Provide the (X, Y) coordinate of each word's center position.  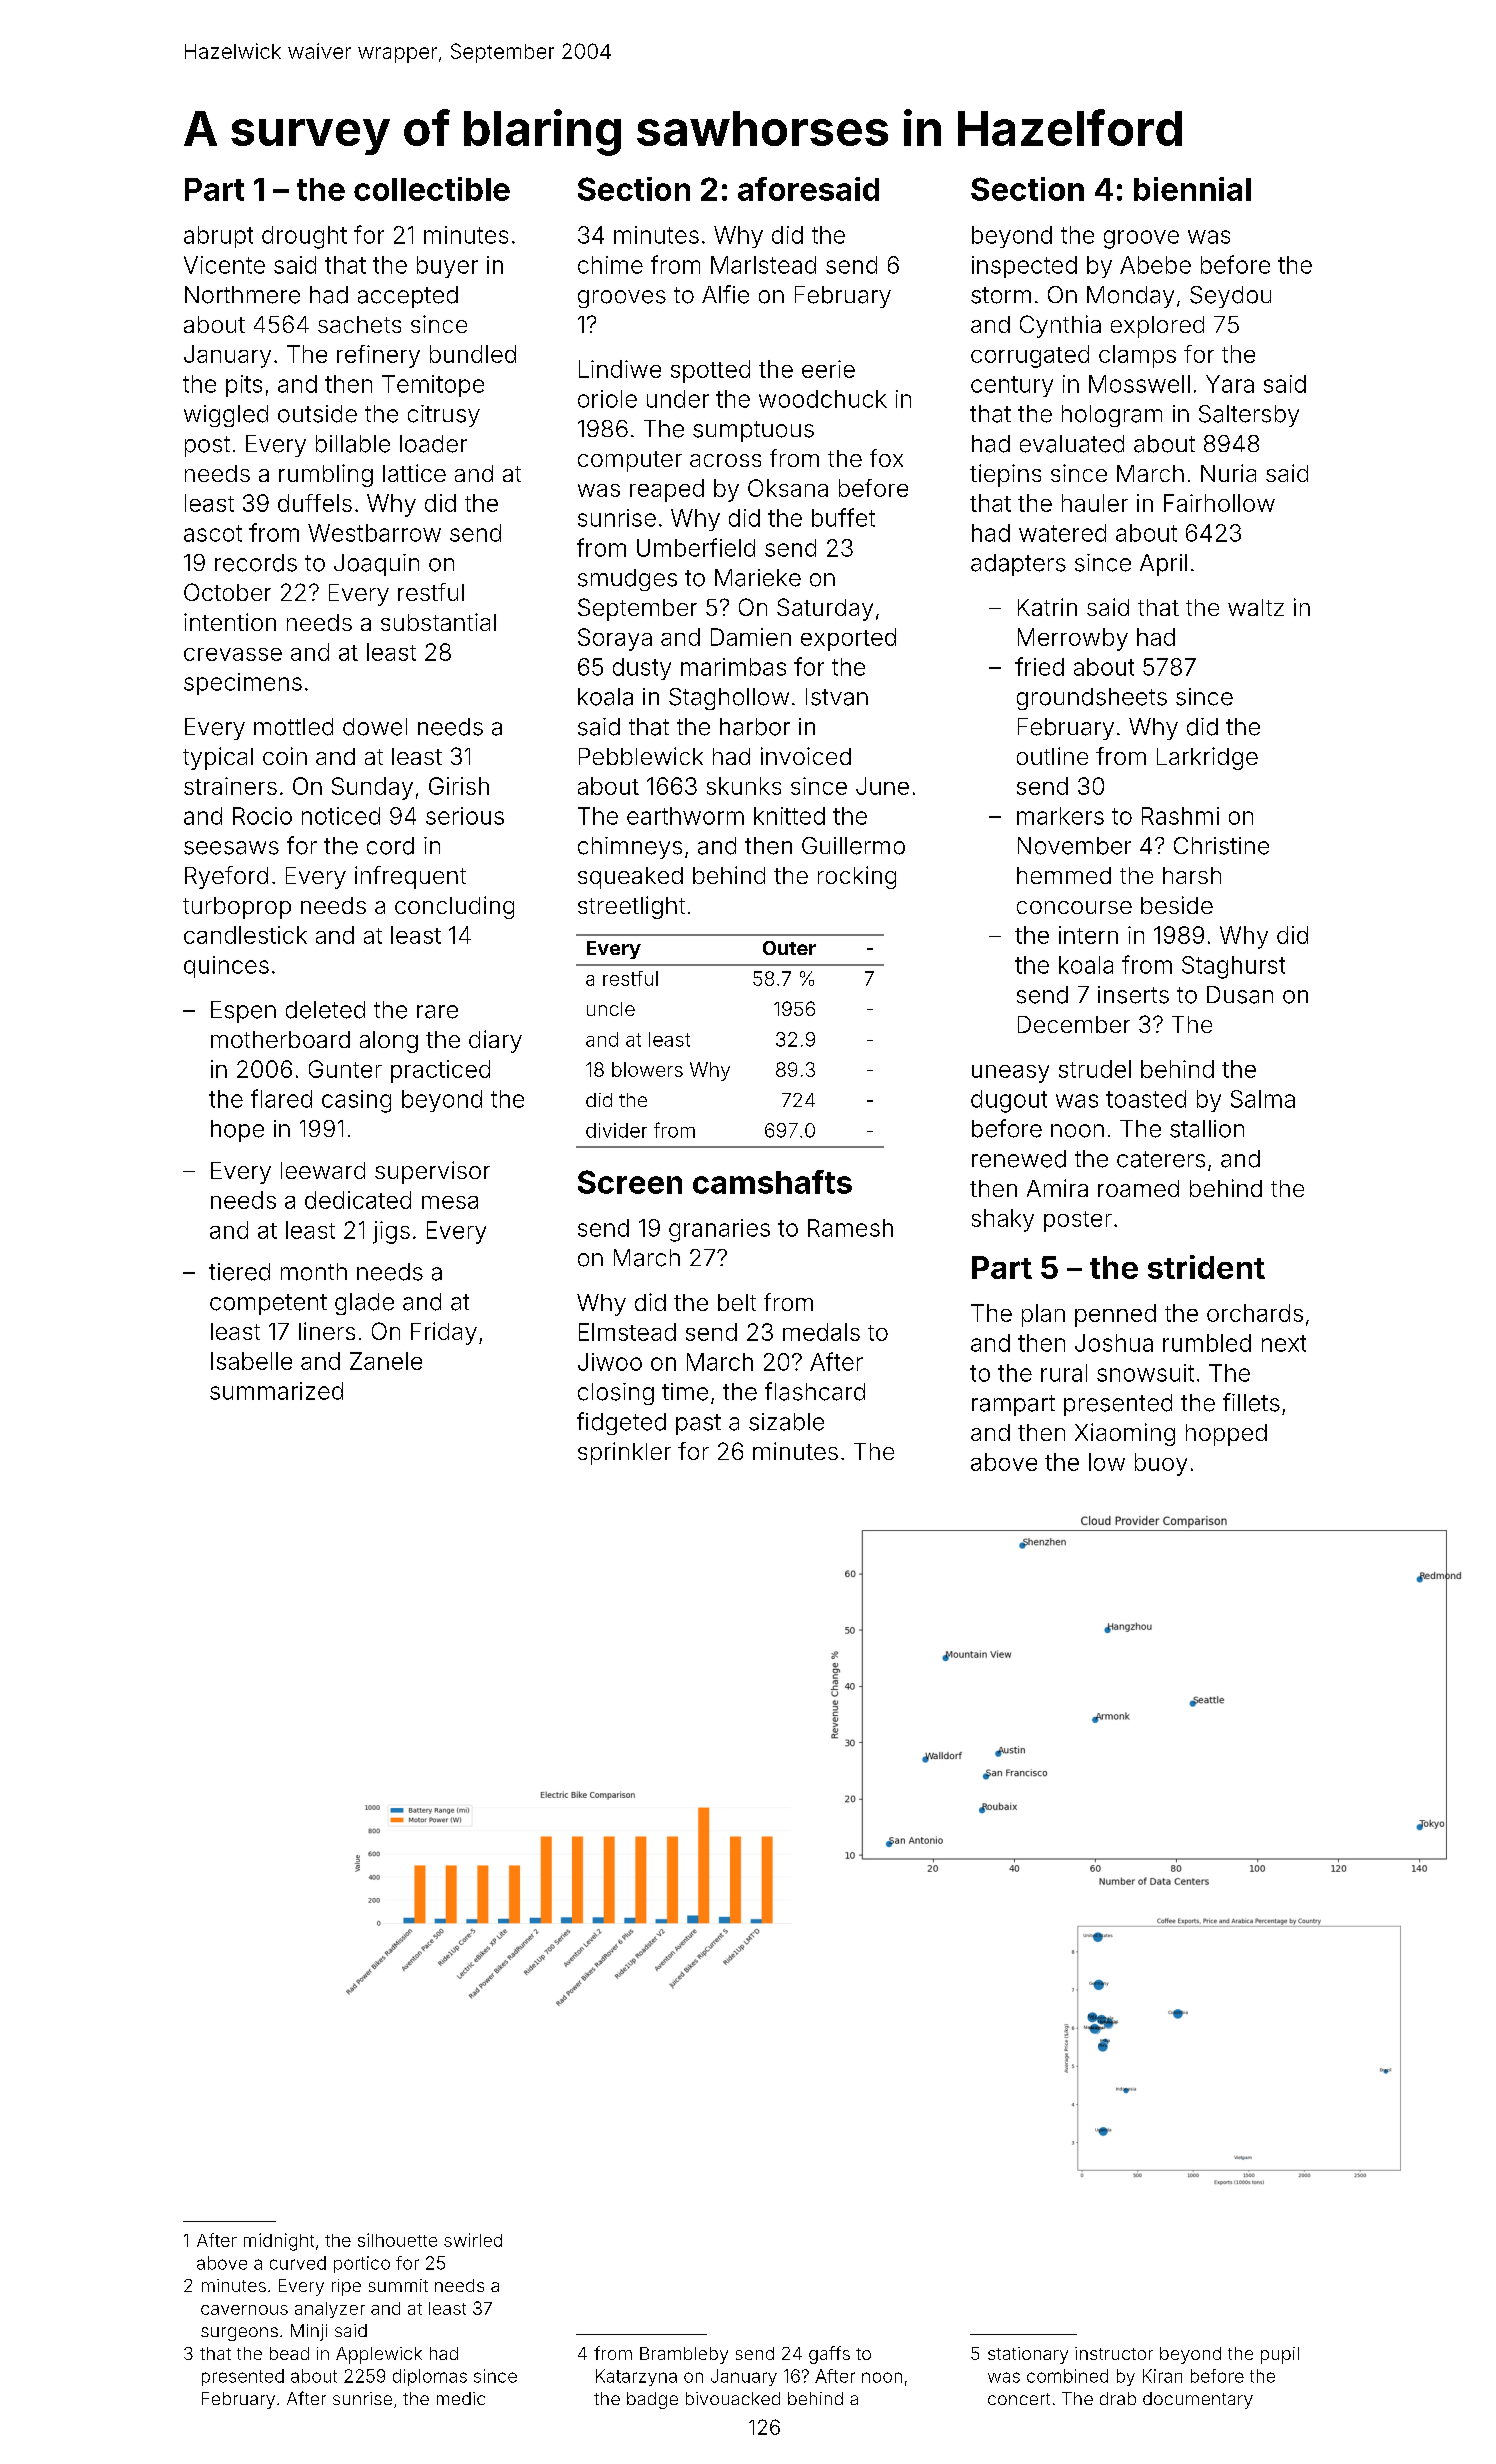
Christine (1221, 846)
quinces (226, 967)
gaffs (829, 2355)
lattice (414, 473)
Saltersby (1249, 416)
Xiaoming (1125, 1434)
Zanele (386, 1361)
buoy (1161, 1464)
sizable (786, 1422)
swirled (473, 2240)
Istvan (837, 697)
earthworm (685, 816)
